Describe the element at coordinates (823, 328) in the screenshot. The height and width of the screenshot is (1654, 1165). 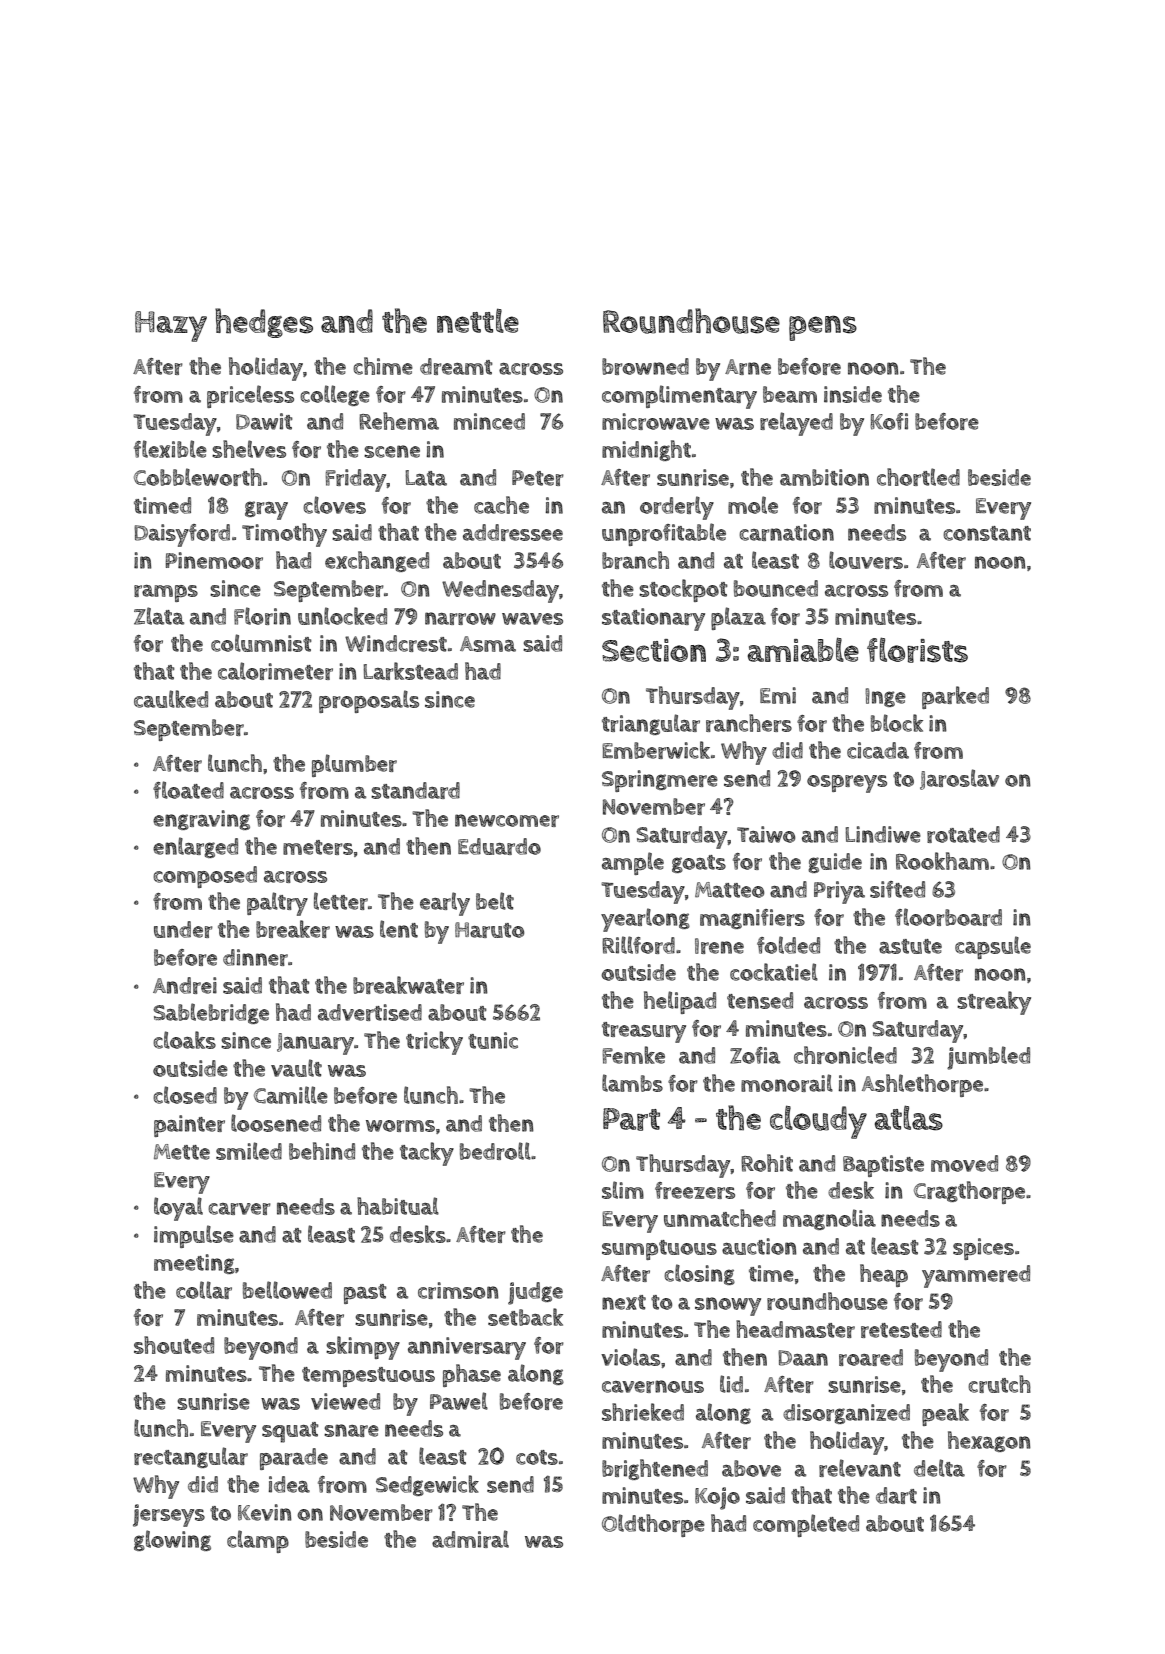
I see `pens` at that location.
